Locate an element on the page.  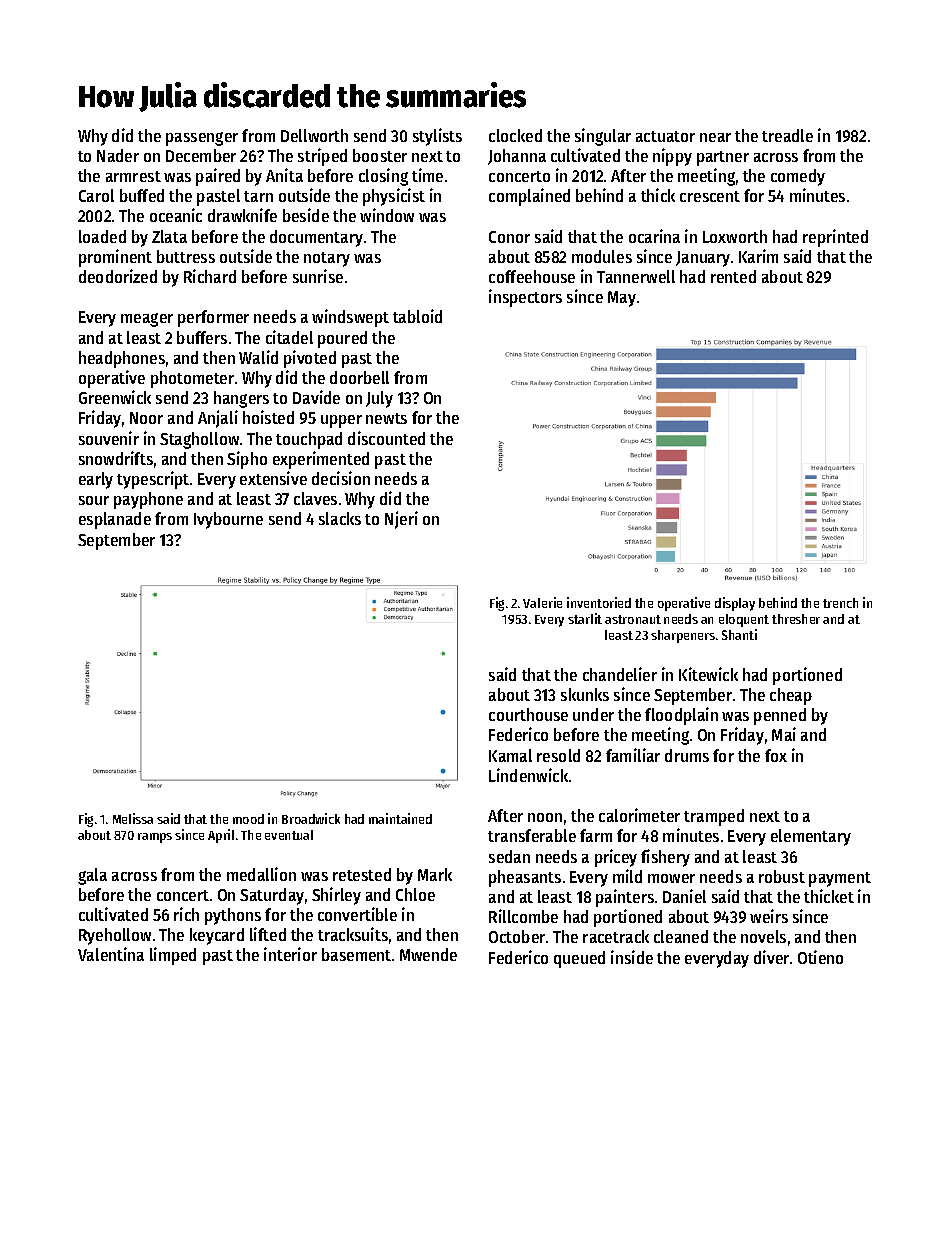
interior is located at coordinates (290, 954).
